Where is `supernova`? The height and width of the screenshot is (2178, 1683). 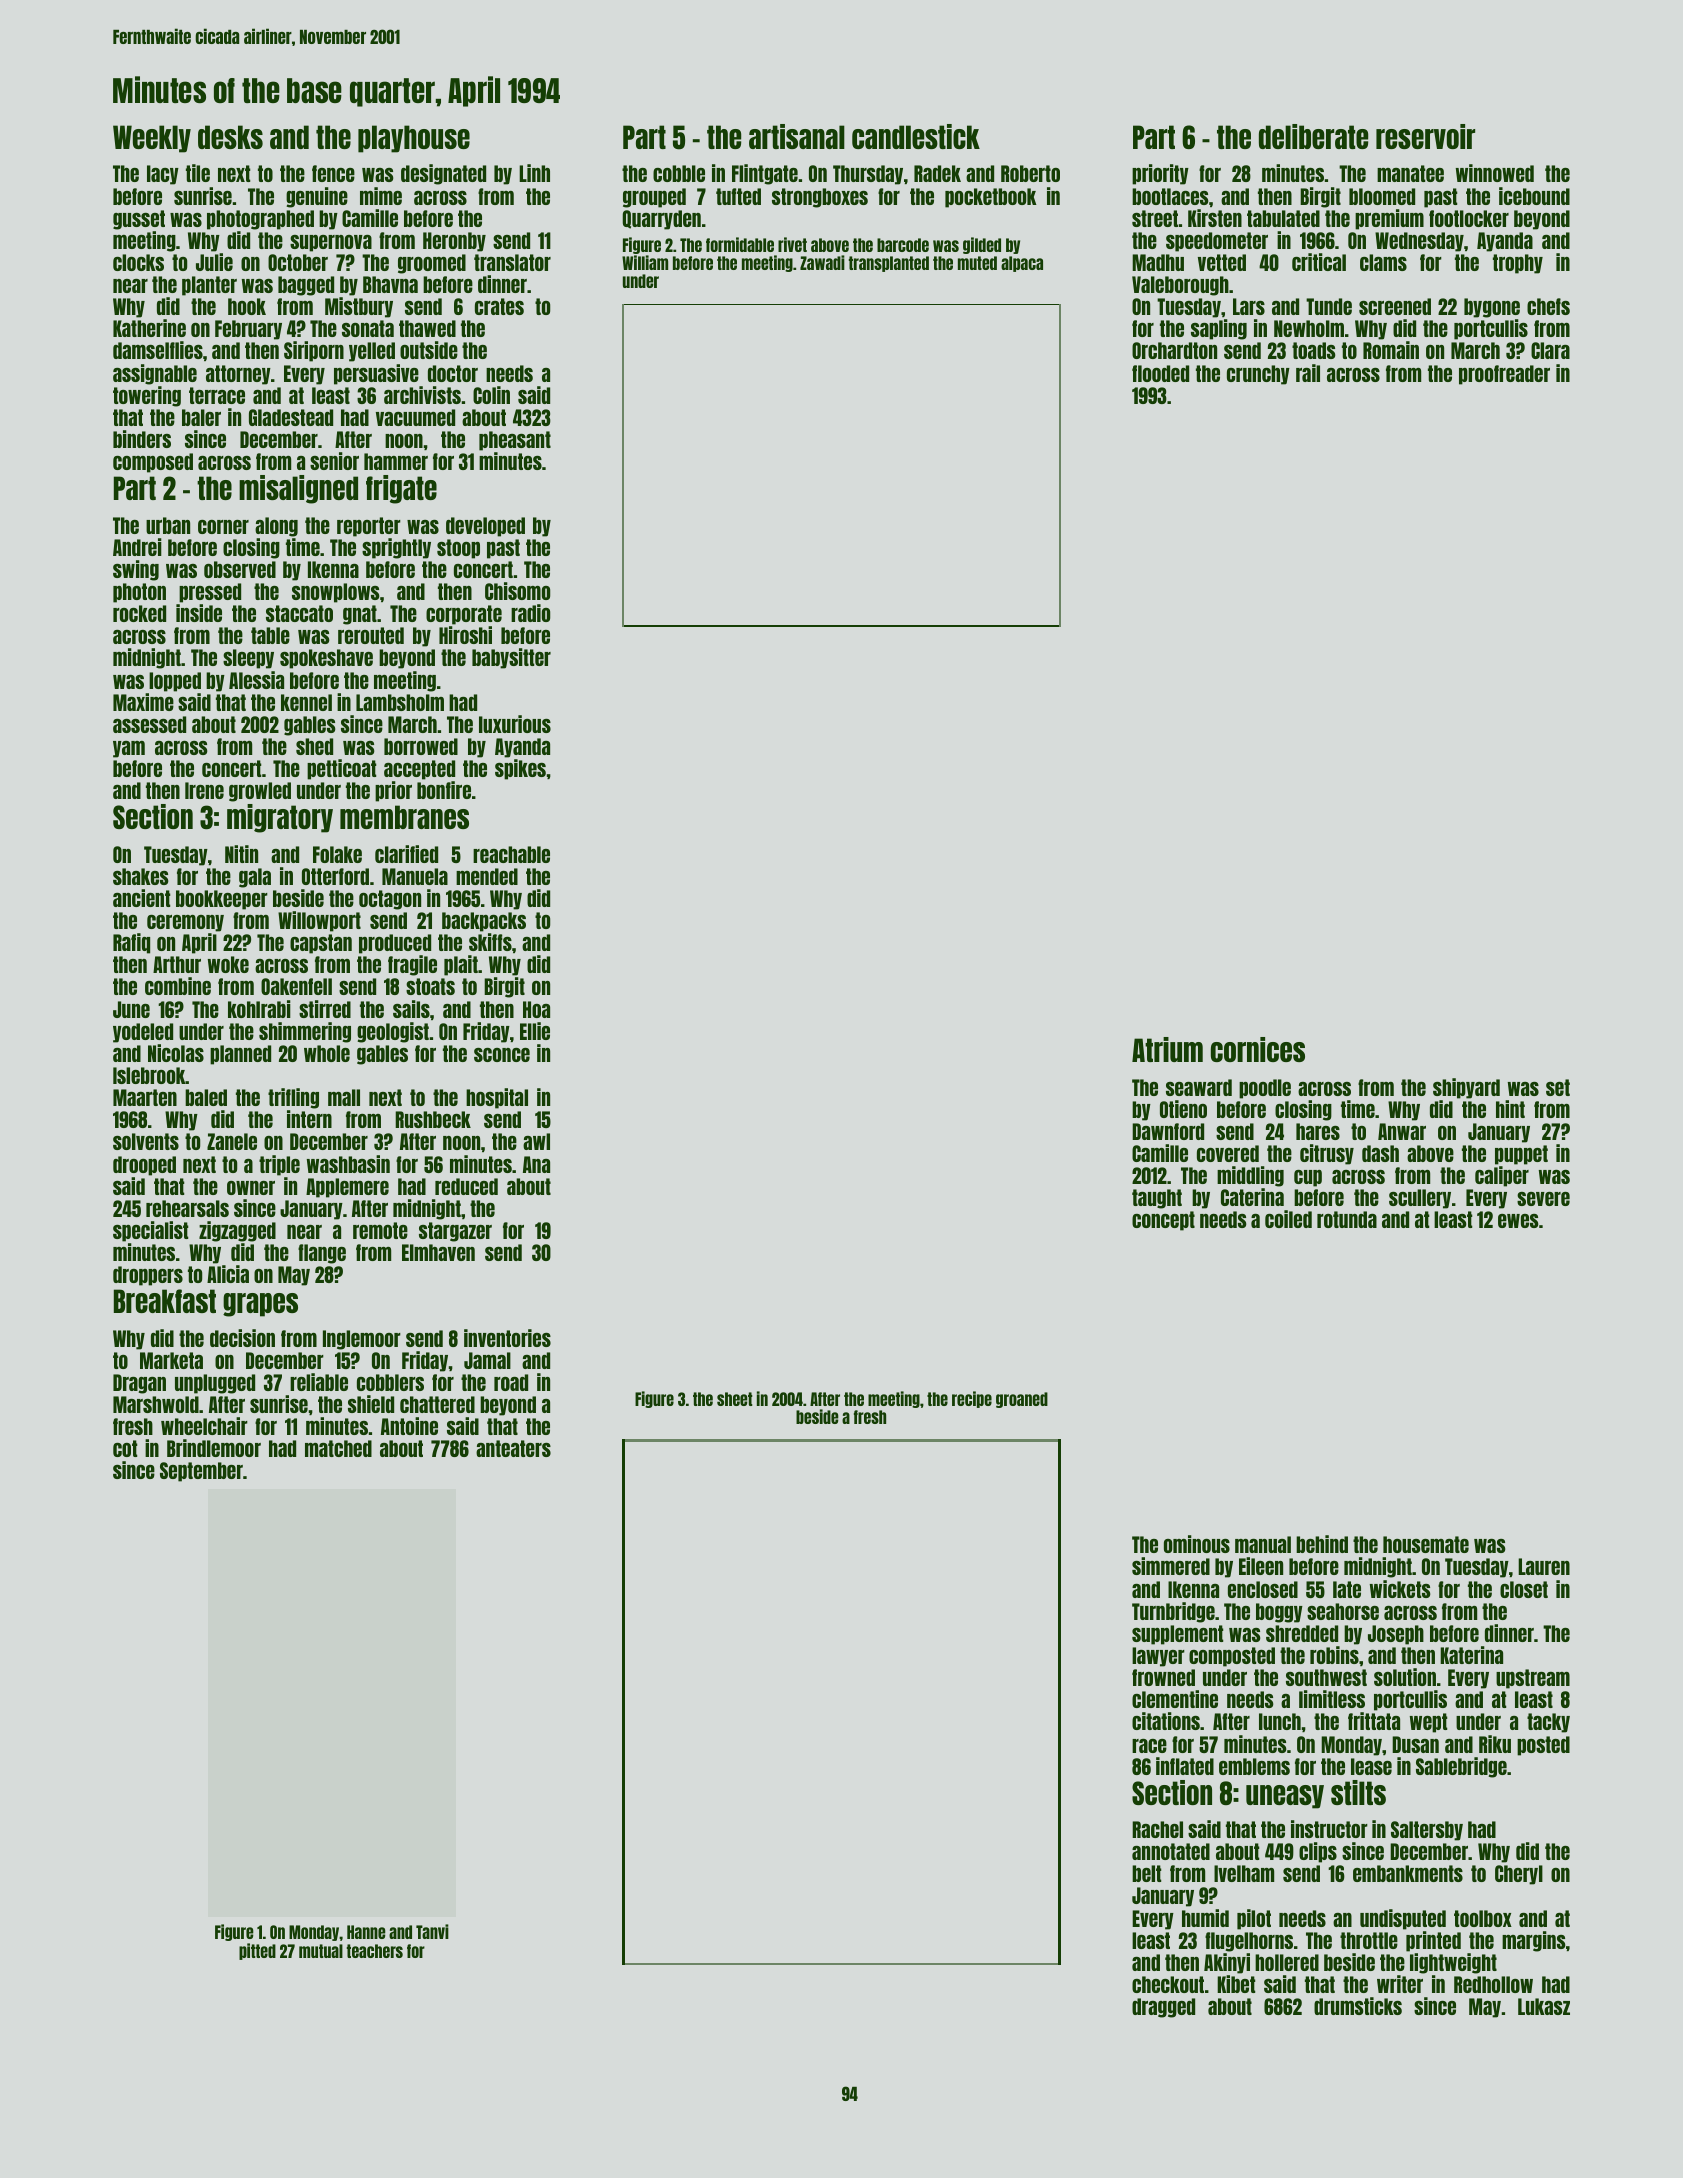 supernova is located at coordinates (331, 243).
